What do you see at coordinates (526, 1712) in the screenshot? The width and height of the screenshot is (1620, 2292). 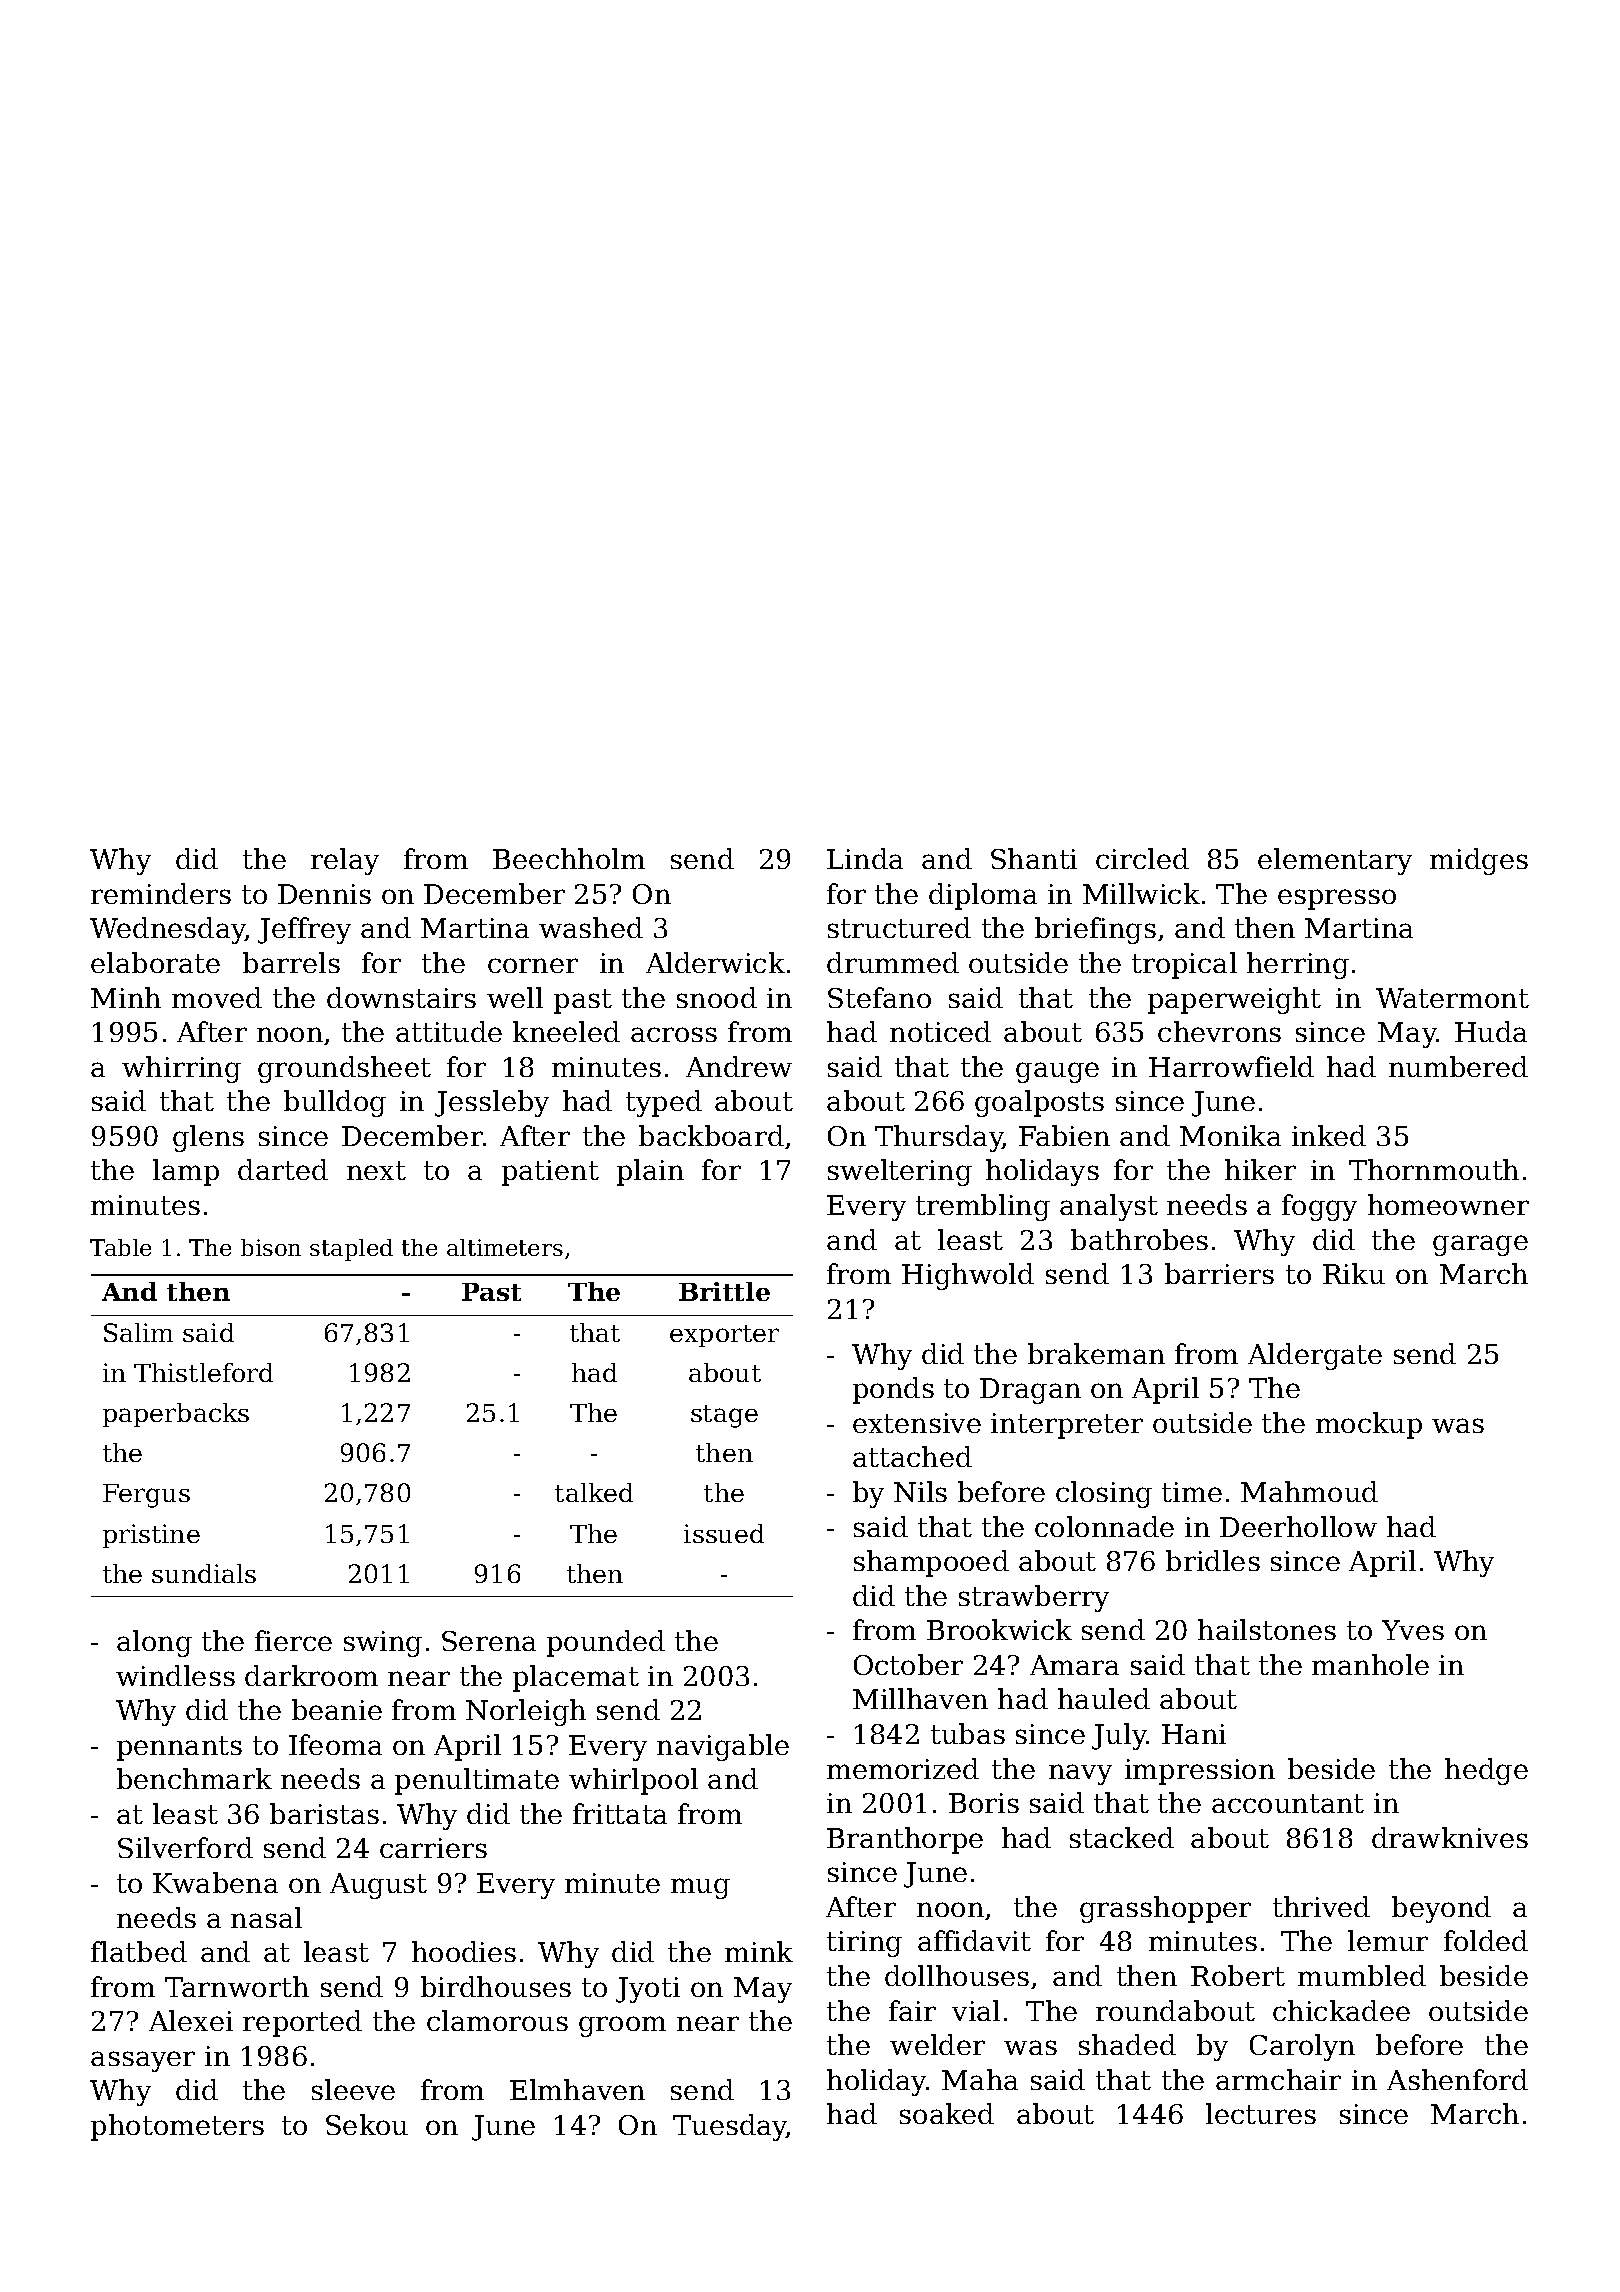 I see `Norleigh` at bounding box center [526, 1712].
